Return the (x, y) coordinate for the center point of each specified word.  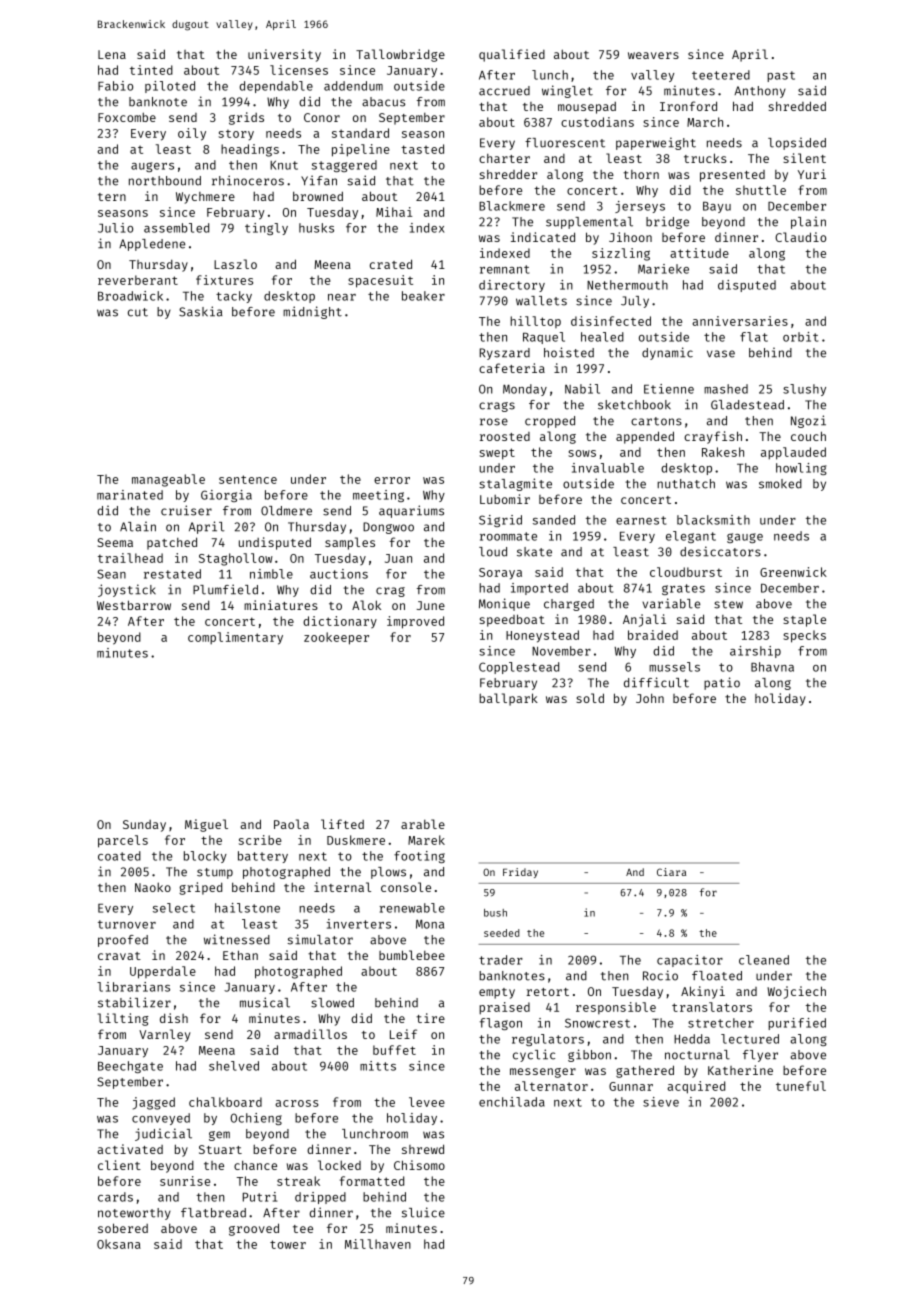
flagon (501, 1024)
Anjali (644, 620)
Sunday (144, 826)
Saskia (201, 311)
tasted (422, 149)
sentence (248, 479)
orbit (800, 337)
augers (152, 167)
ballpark (508, 699)
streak (298, 1181)
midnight (312, 312)
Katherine (740, 1070)
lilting (123, 1019)
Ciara (671, 872)
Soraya (500, 574)
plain (808, 222)
